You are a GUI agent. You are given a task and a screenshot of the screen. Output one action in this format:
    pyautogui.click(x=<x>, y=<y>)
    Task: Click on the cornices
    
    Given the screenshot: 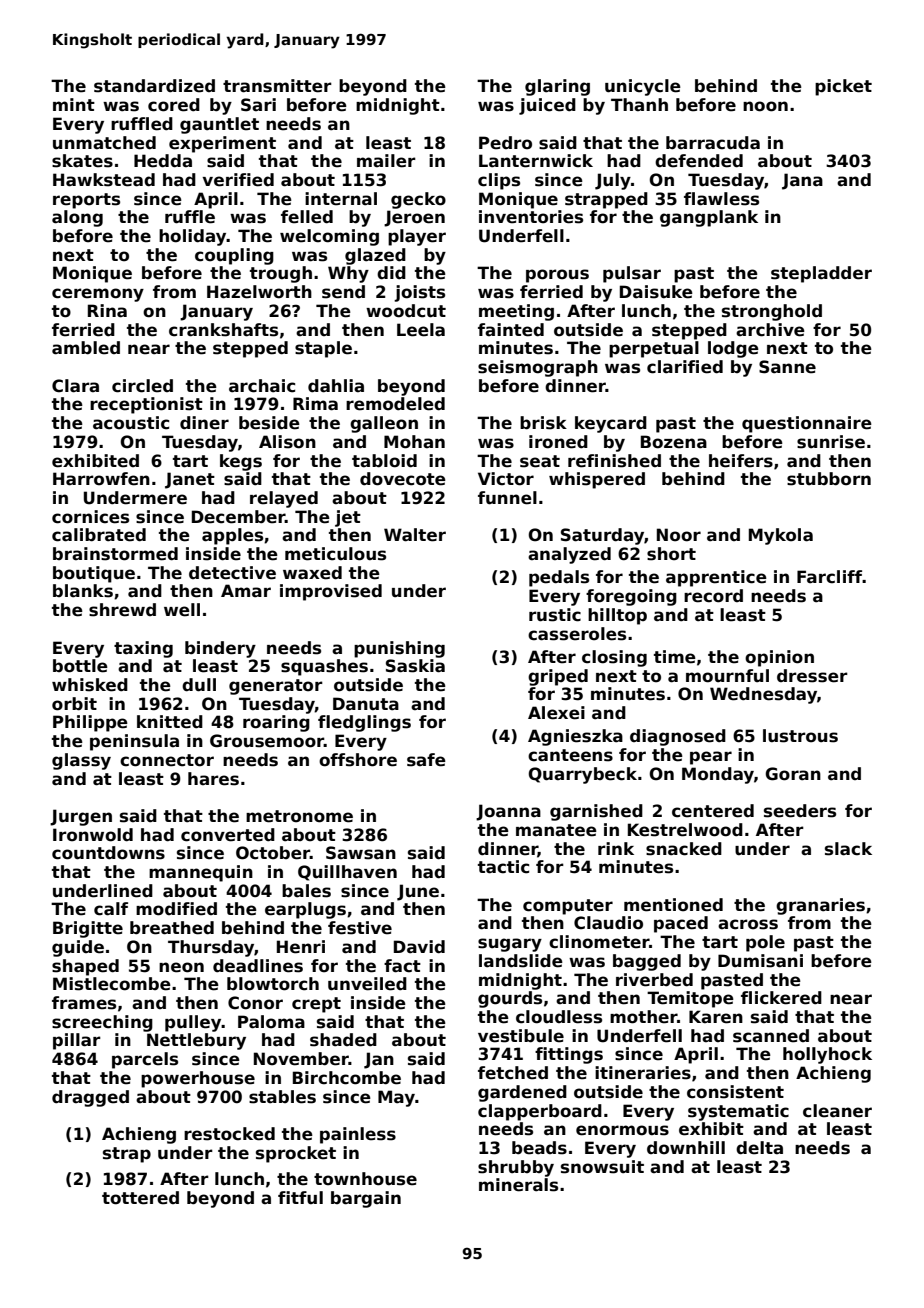 What is the action you would take?
    pyautogui.click(x=90, y=517)
